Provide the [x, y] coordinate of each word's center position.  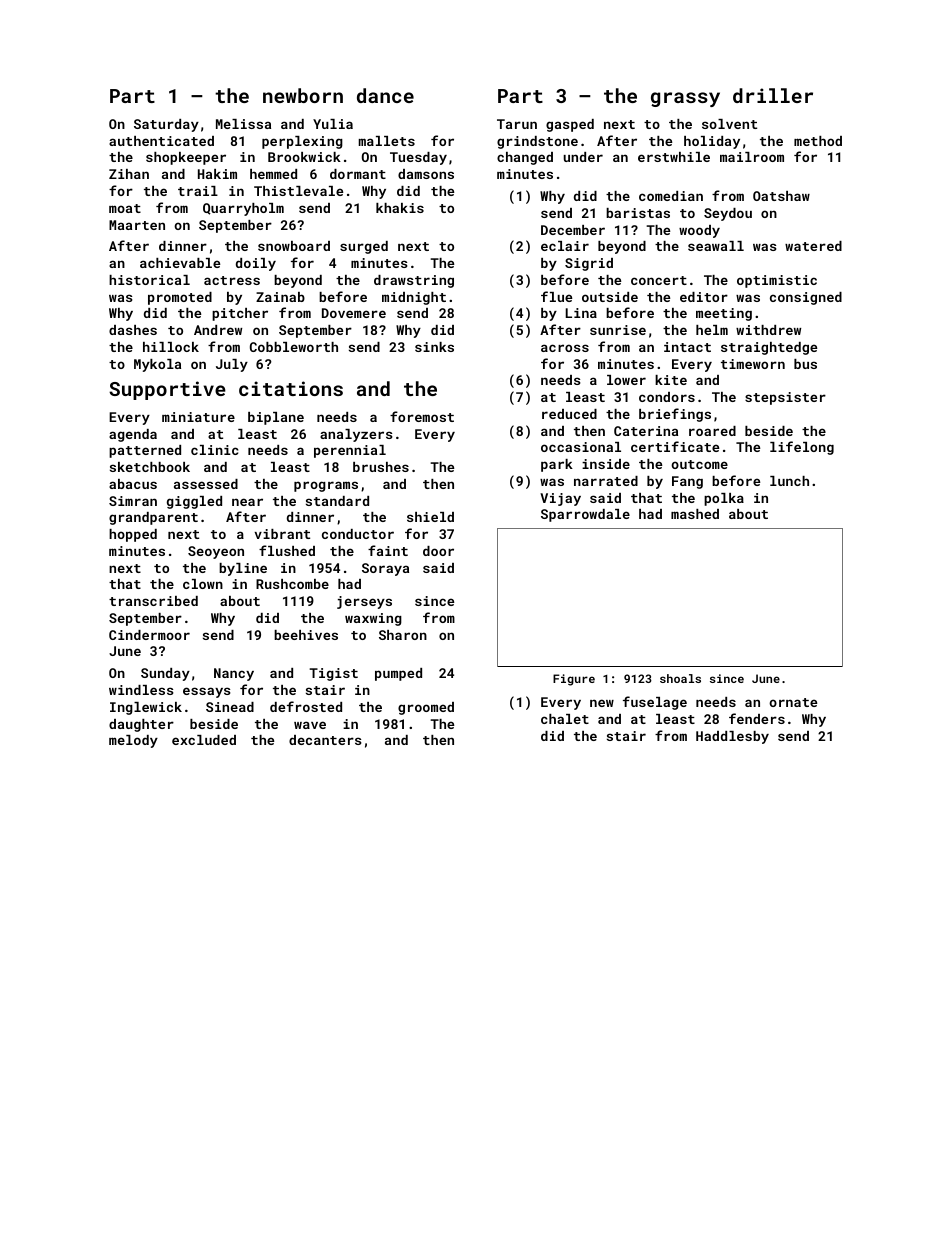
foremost [422, 416]
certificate [675, 446]
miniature [198, 417]
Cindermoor [149, 635]
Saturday [166, 125]
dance [385, 95]
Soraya [385, 569]
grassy [685, 99]
